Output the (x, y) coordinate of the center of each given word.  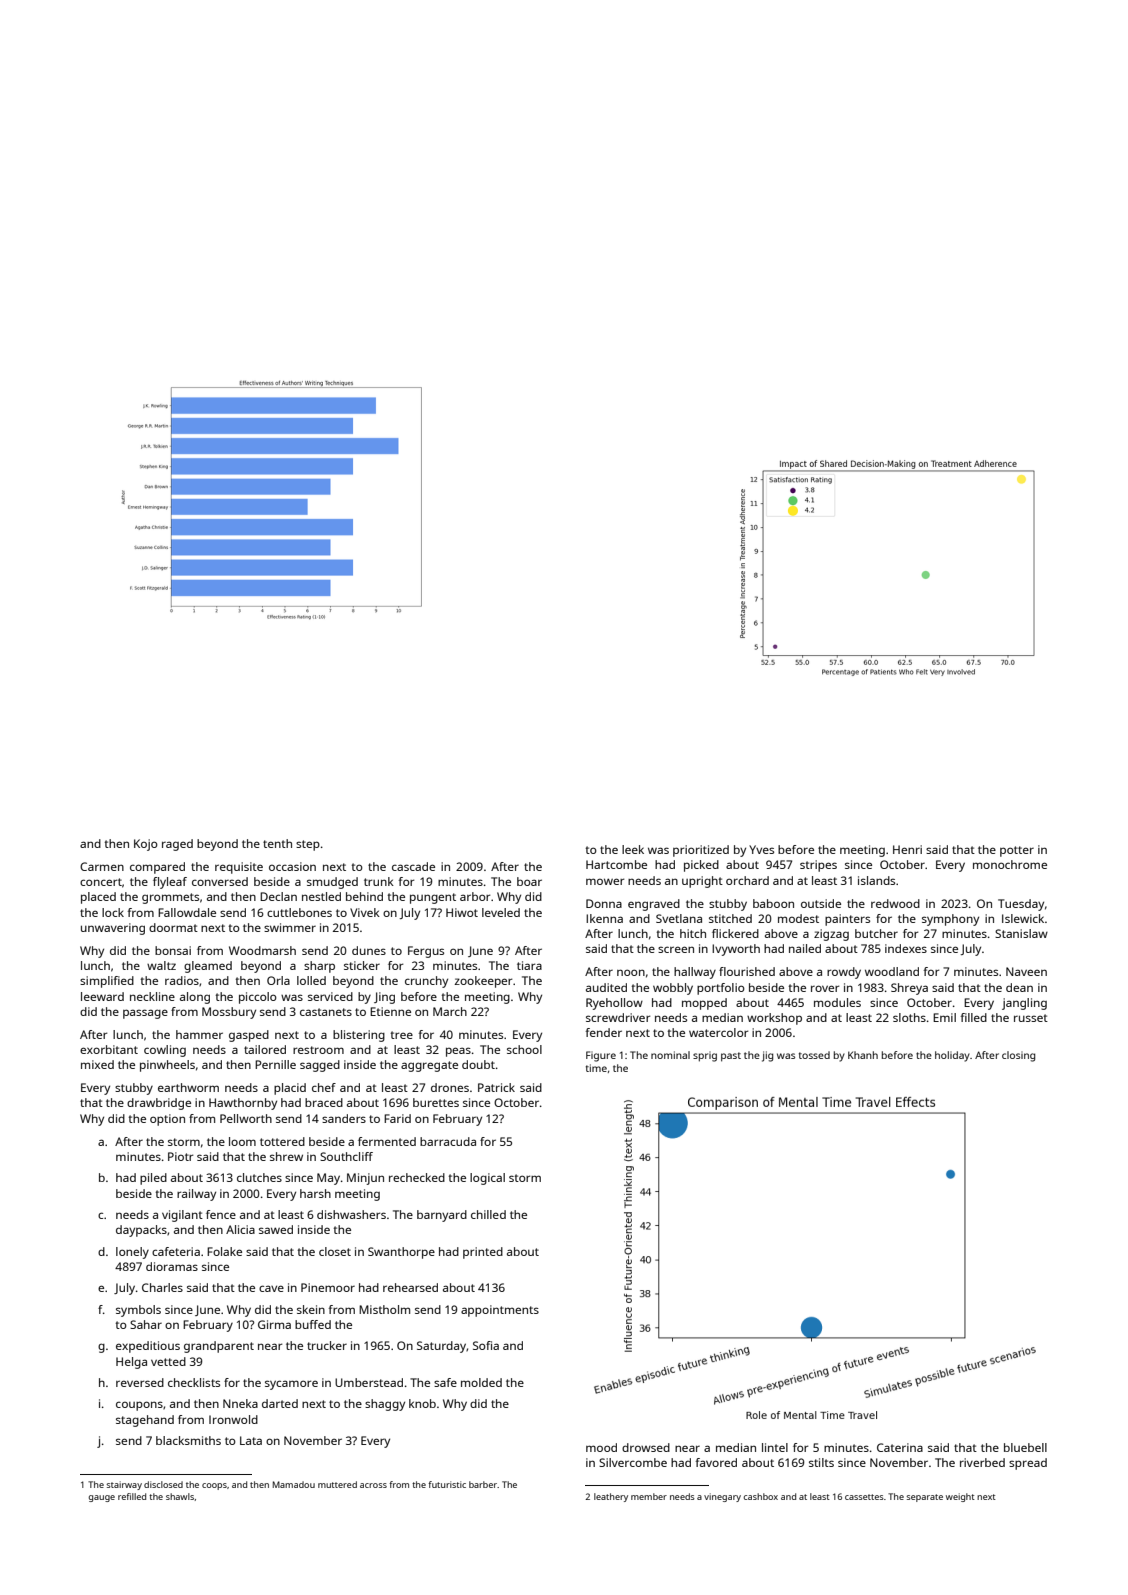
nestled (321, 896)
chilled (488, 1214)
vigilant (182, 1216)
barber (483, 1484)
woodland (892, 971)
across (373, 1485)
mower (605, 881)
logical (487, 1179)
